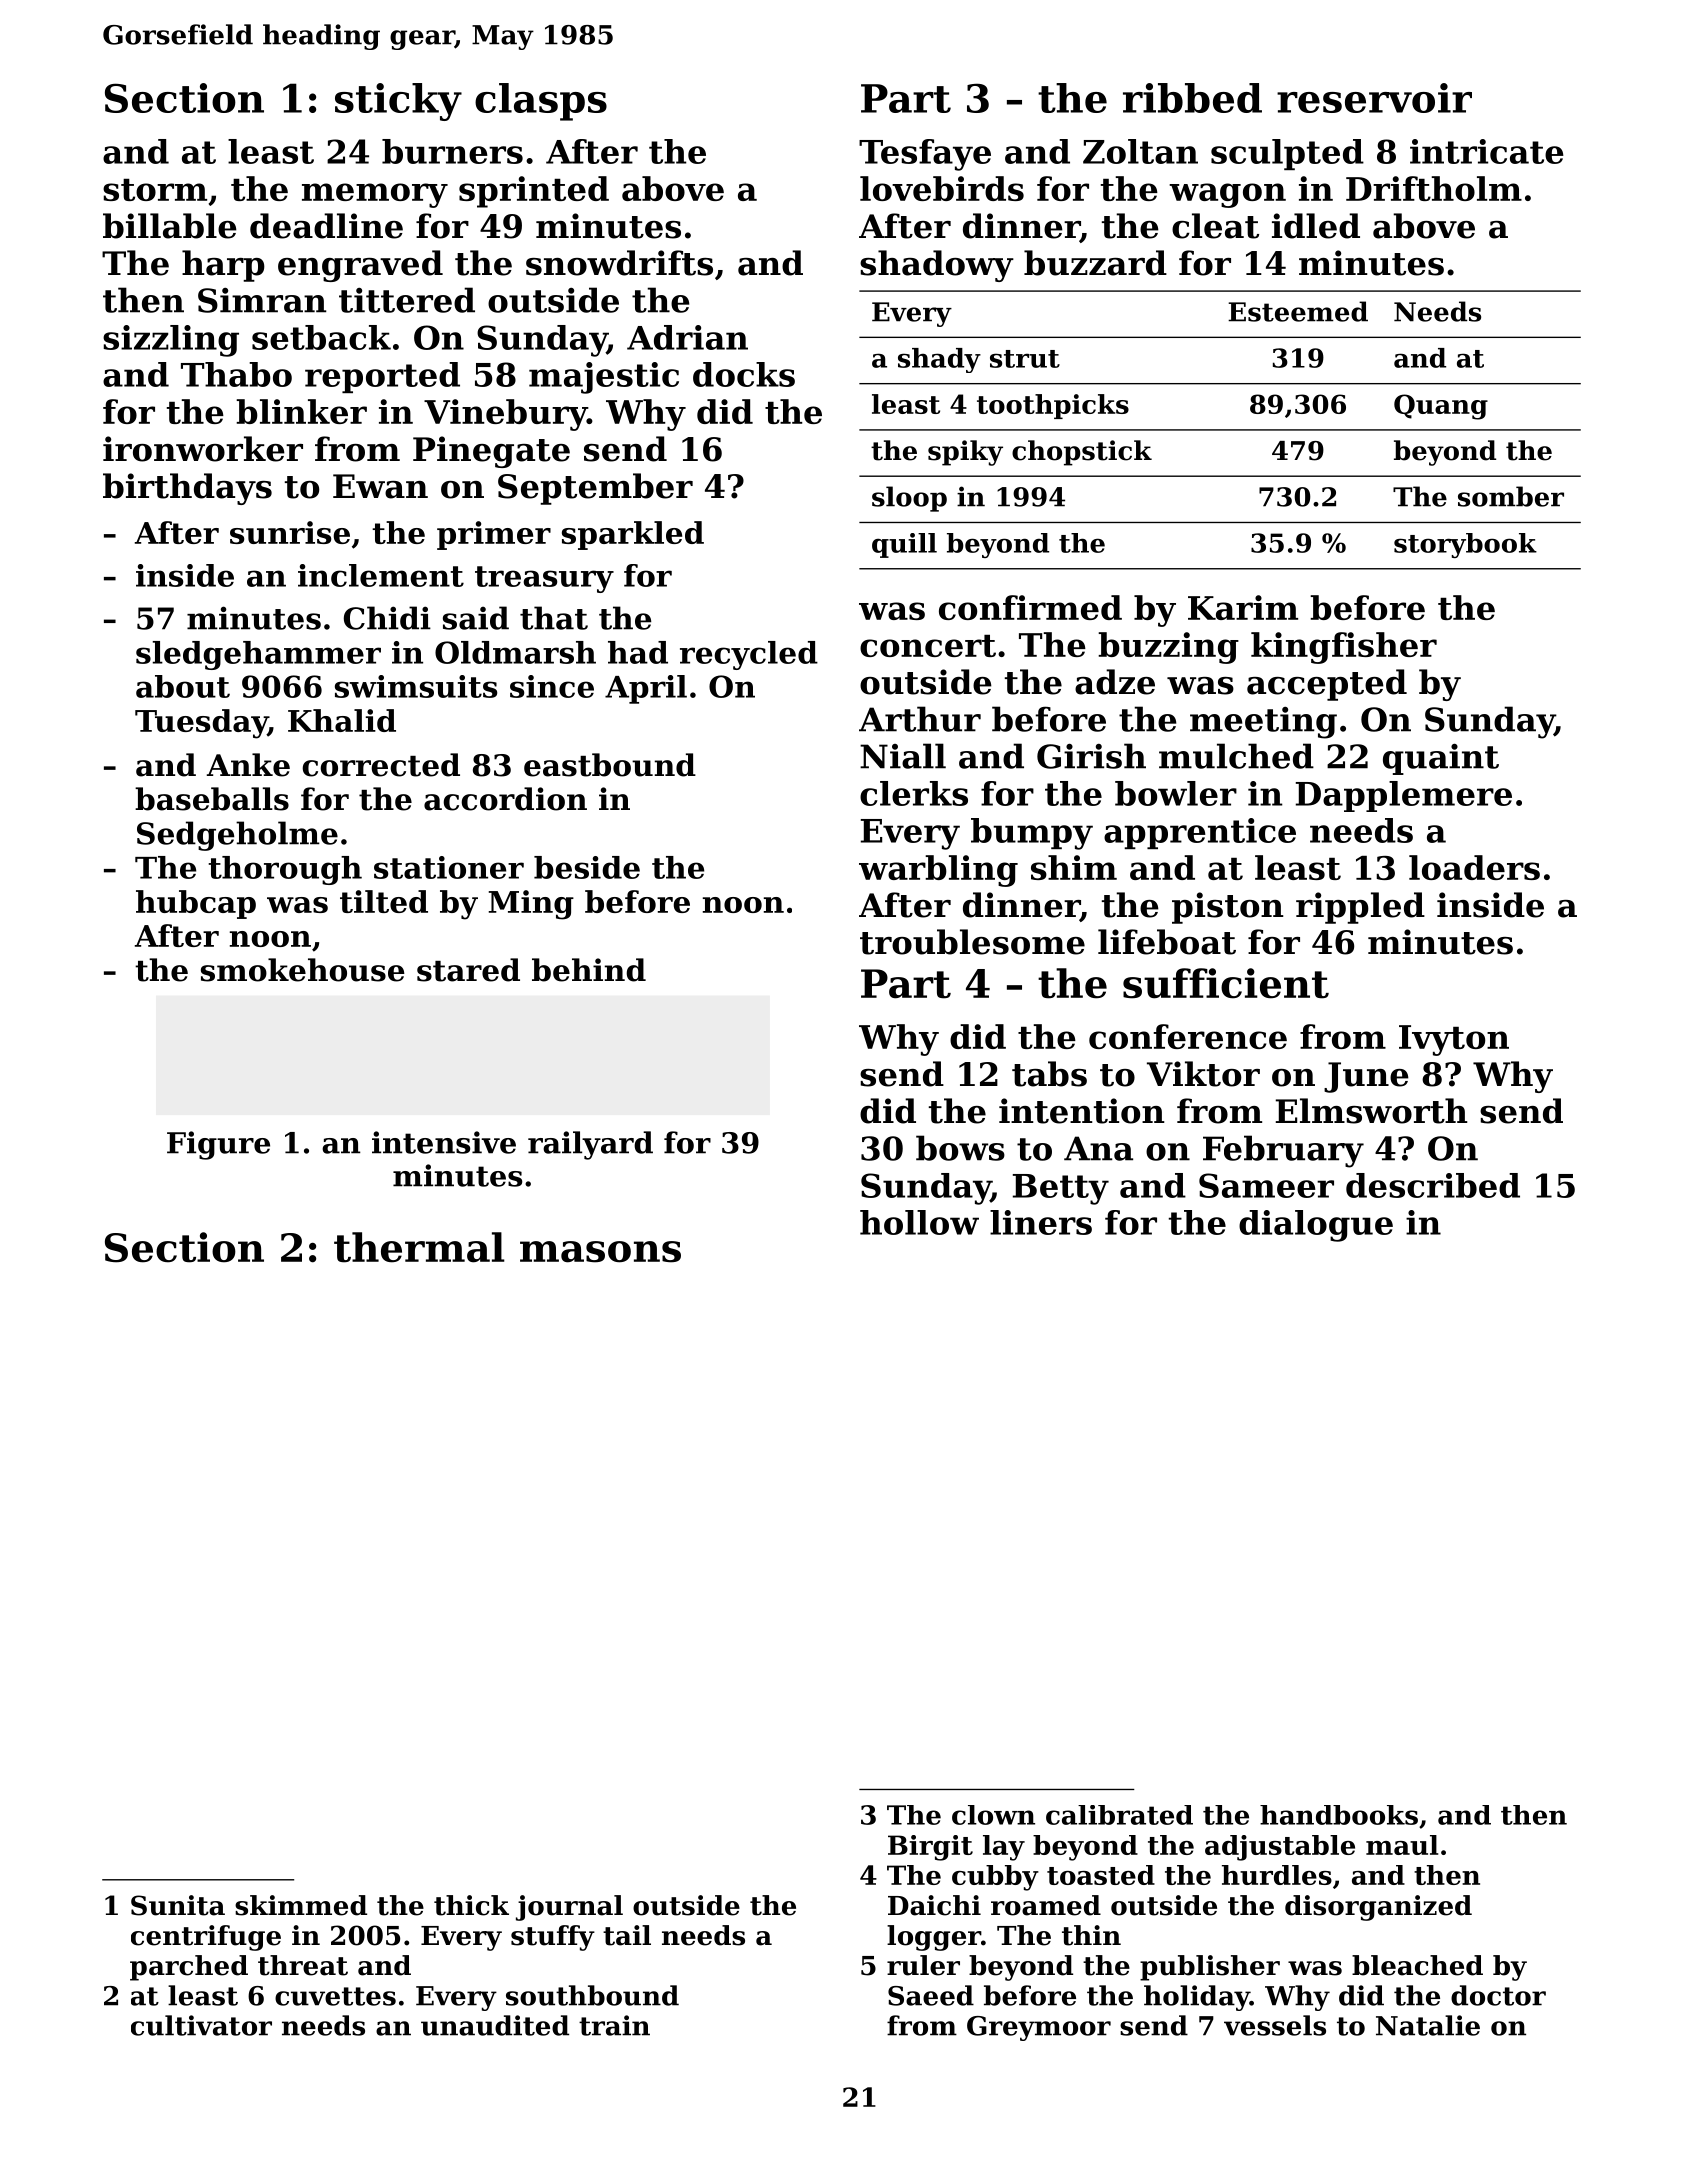 The width and height of the screenshot is (1683, 2178). What do you see at coordinates (614, 2025) in the screenshot?
I see `train` at bounding box center [614, 2025].
